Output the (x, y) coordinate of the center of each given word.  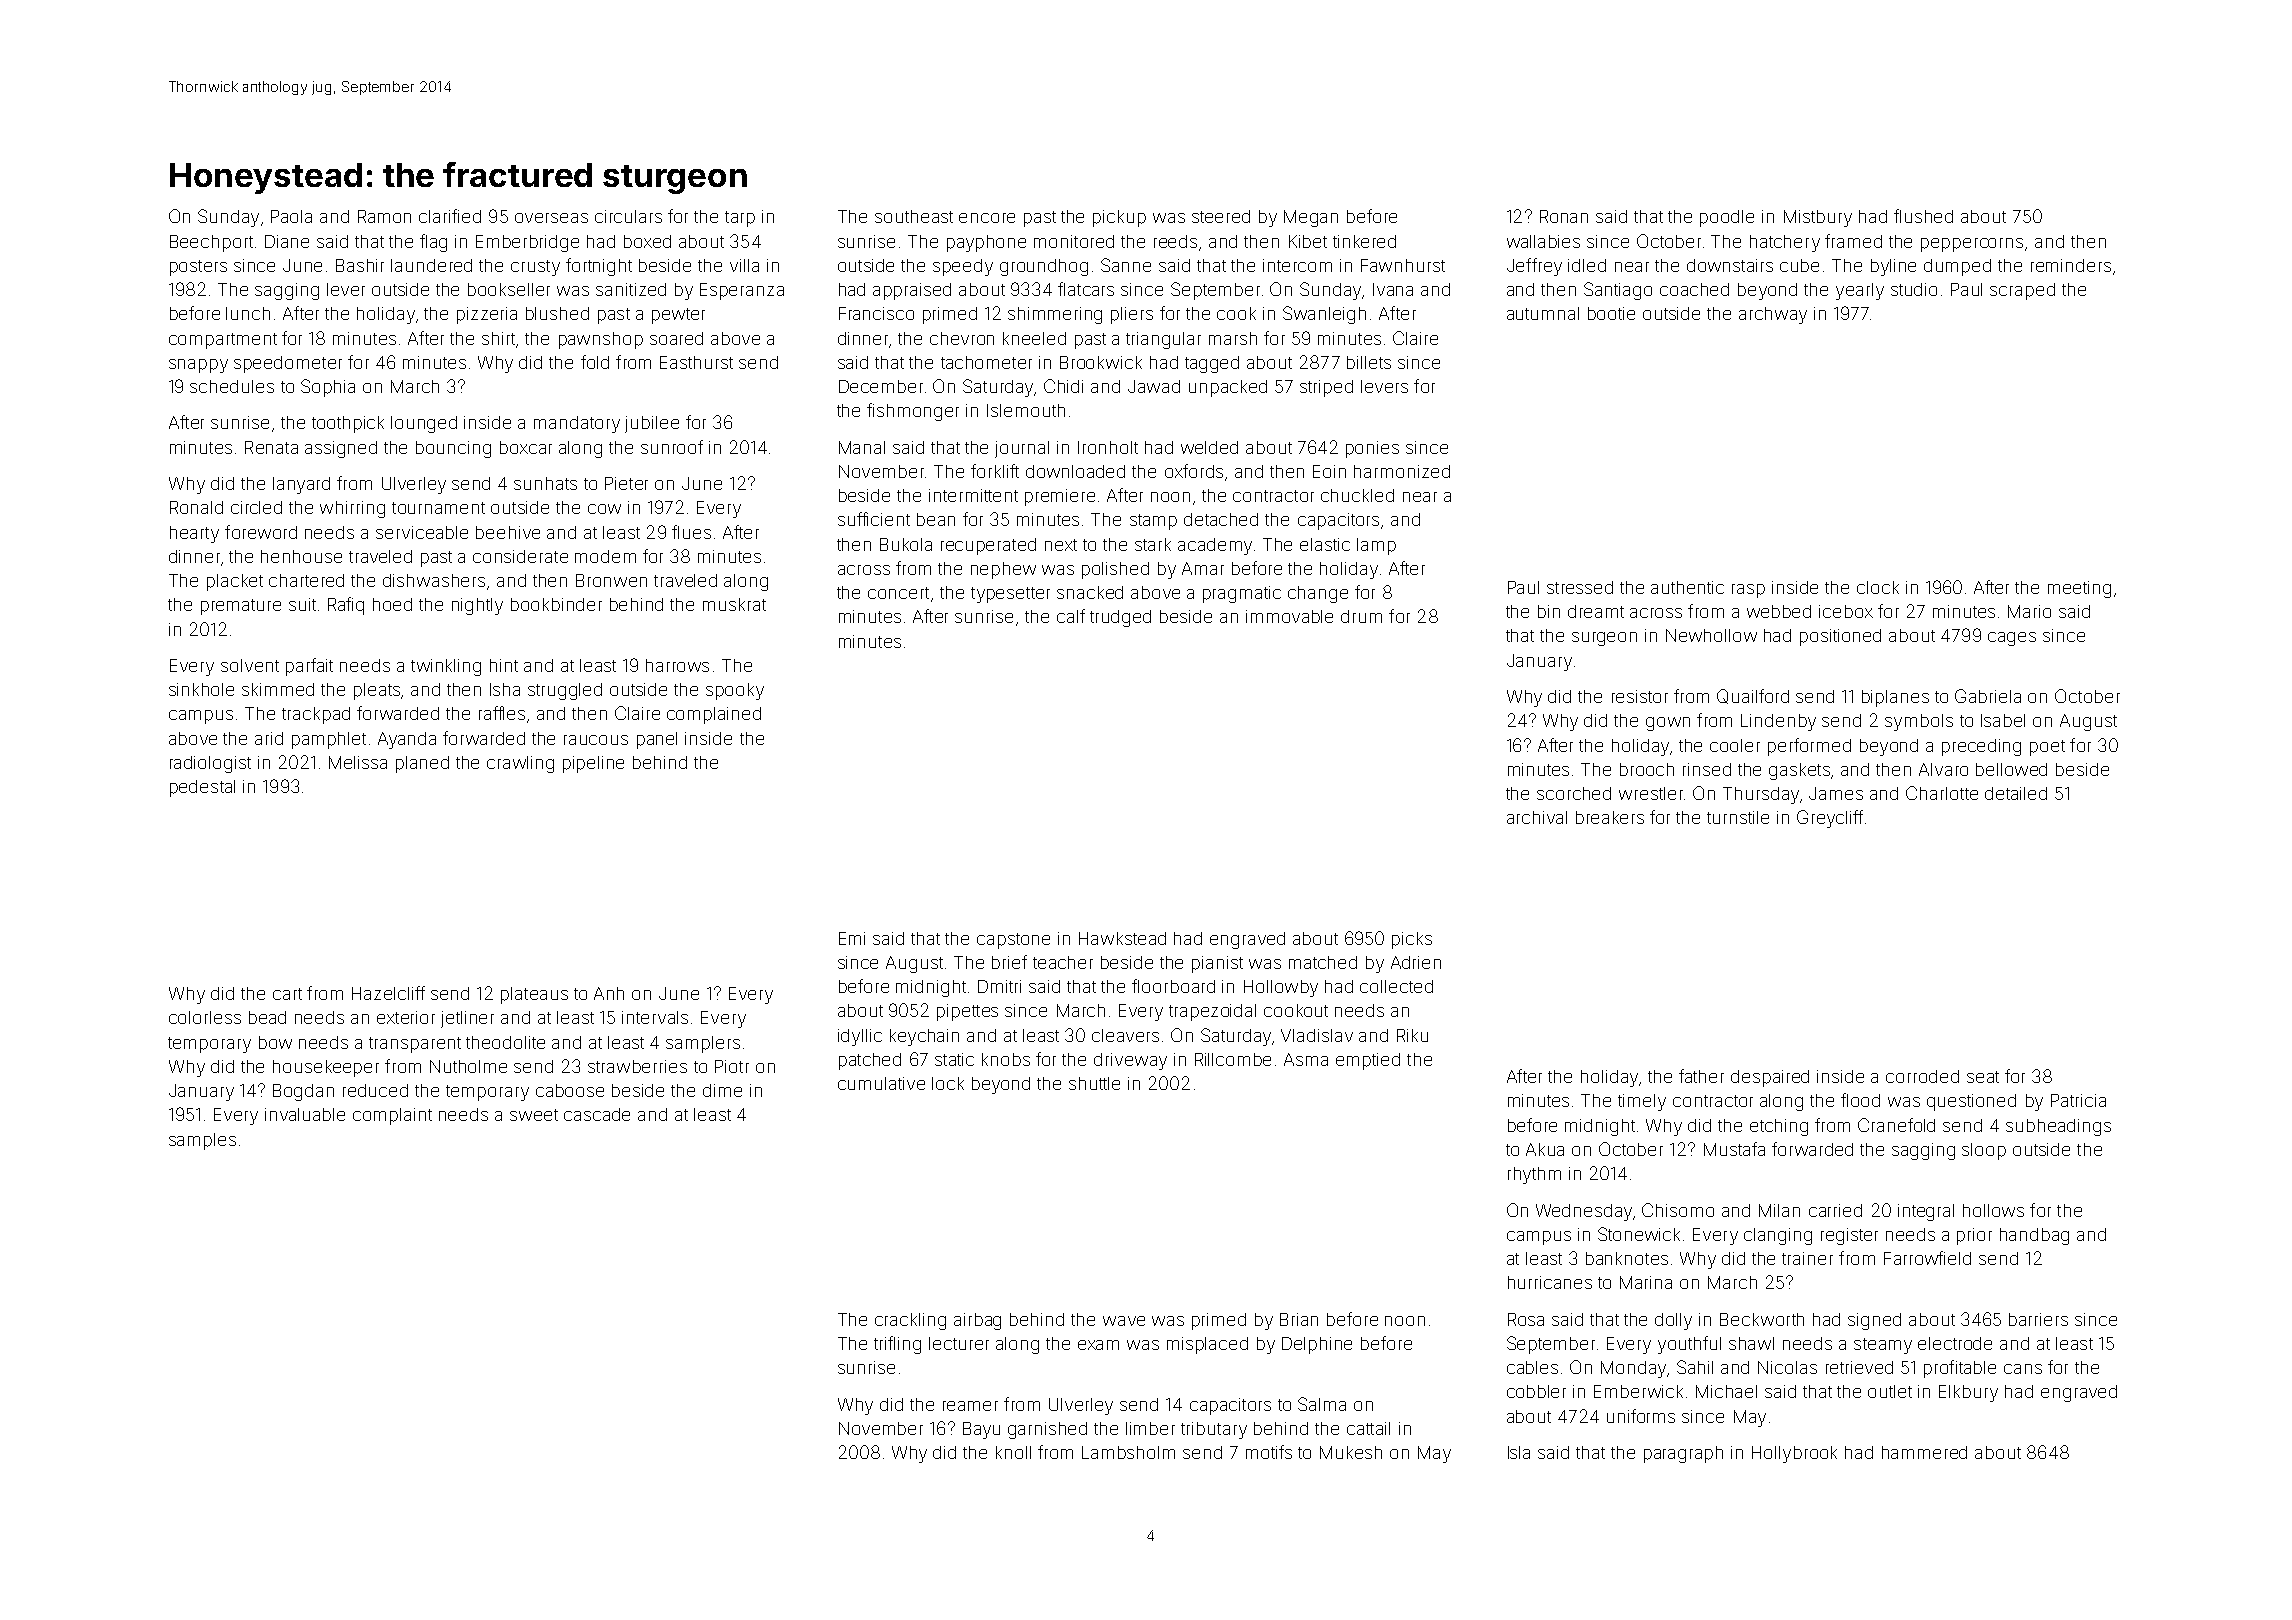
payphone (986, 243)
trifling (897, 1345)
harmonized (1402, 471)
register (1849, 1236)
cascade (597, 1114)
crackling (910, 1321)
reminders (2071, 265)
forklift (995, 471)
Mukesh (1351, 1452)
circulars (628, 216)
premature (241, 607)
